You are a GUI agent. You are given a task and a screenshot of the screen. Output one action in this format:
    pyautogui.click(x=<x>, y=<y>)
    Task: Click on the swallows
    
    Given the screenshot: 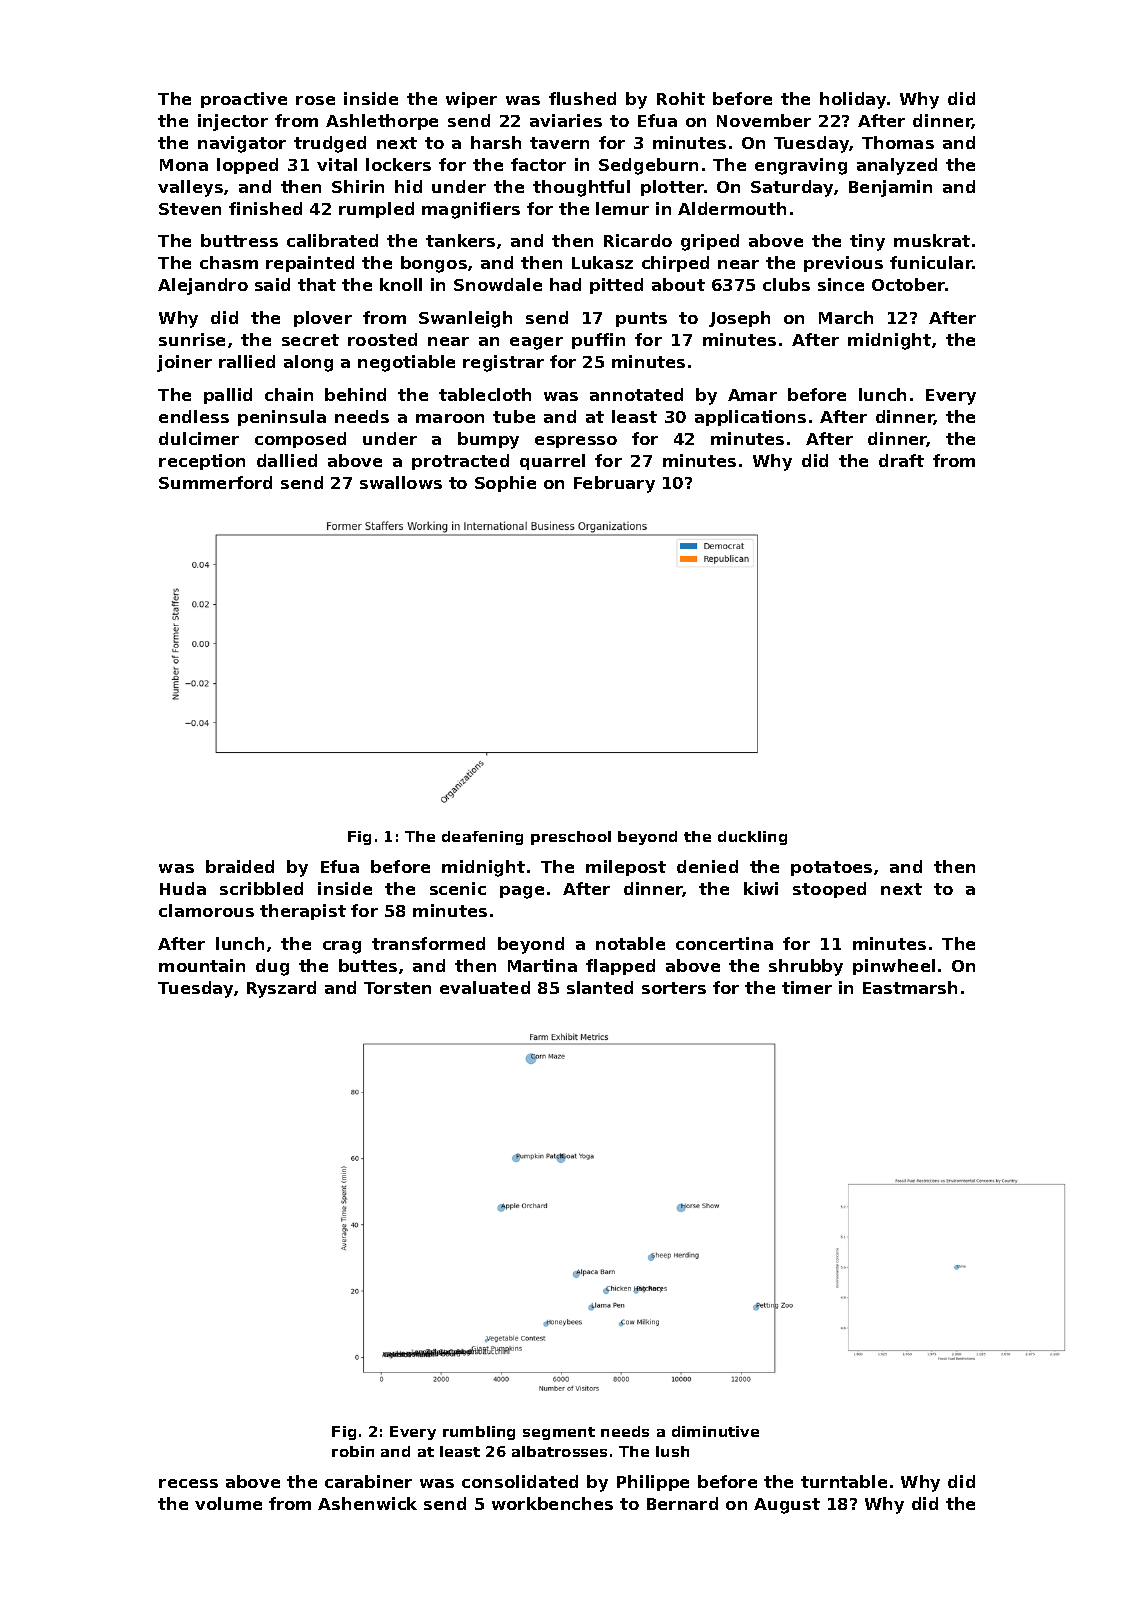 What is the action you would take?
    pyautogui.click(x=401, y=482)
